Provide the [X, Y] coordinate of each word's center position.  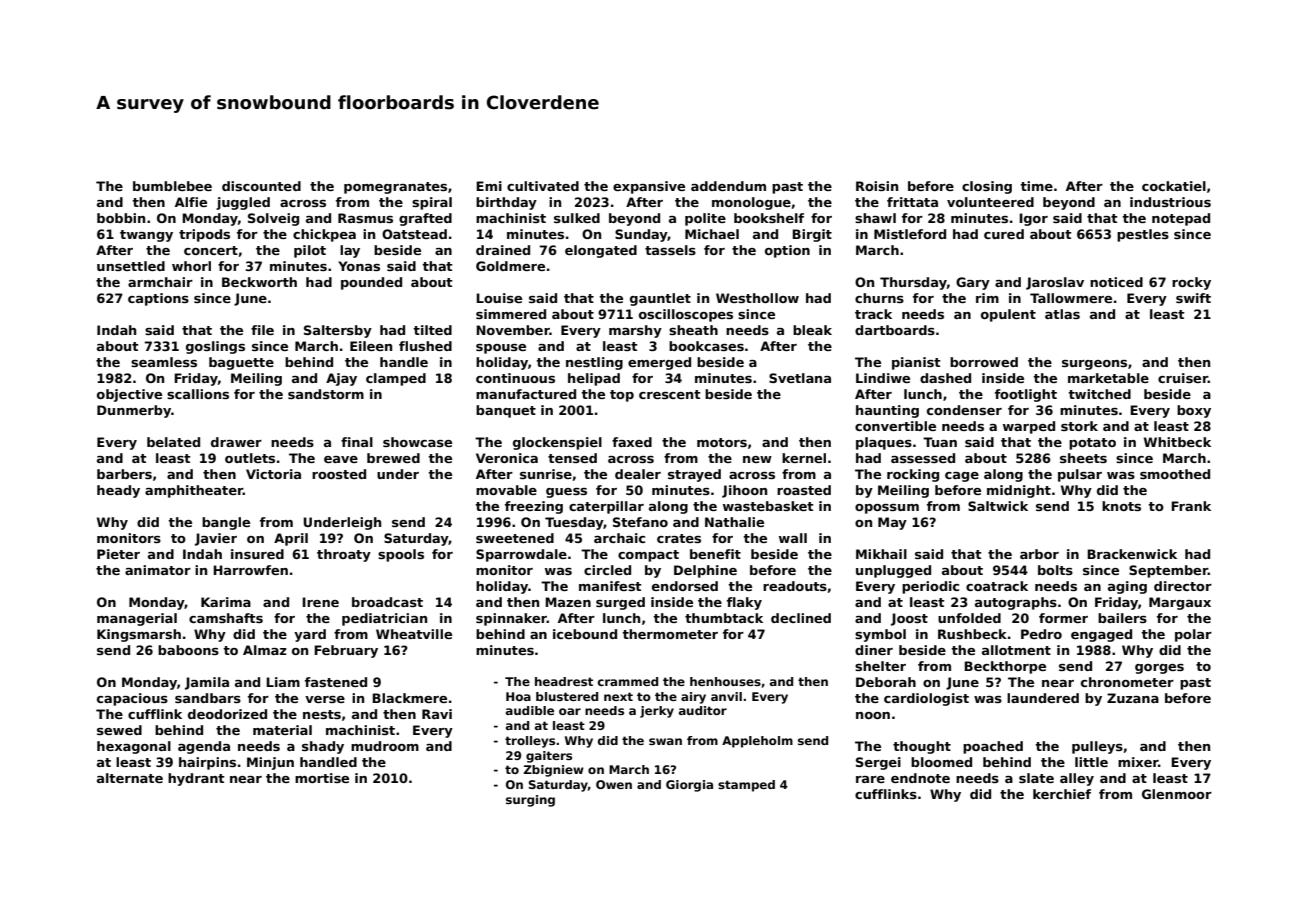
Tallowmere [1071, 298]
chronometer [1127, 682]
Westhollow [757, 298]
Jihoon [744, 491]
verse [325, 699]
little [1091, 762]
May [892, 523]
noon [873, 715]
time [1036, 186]
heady [118, 491]
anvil [726, 696]
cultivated [543, 186]
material [282, 730]
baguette [241, 363]
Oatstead [414, 234]
